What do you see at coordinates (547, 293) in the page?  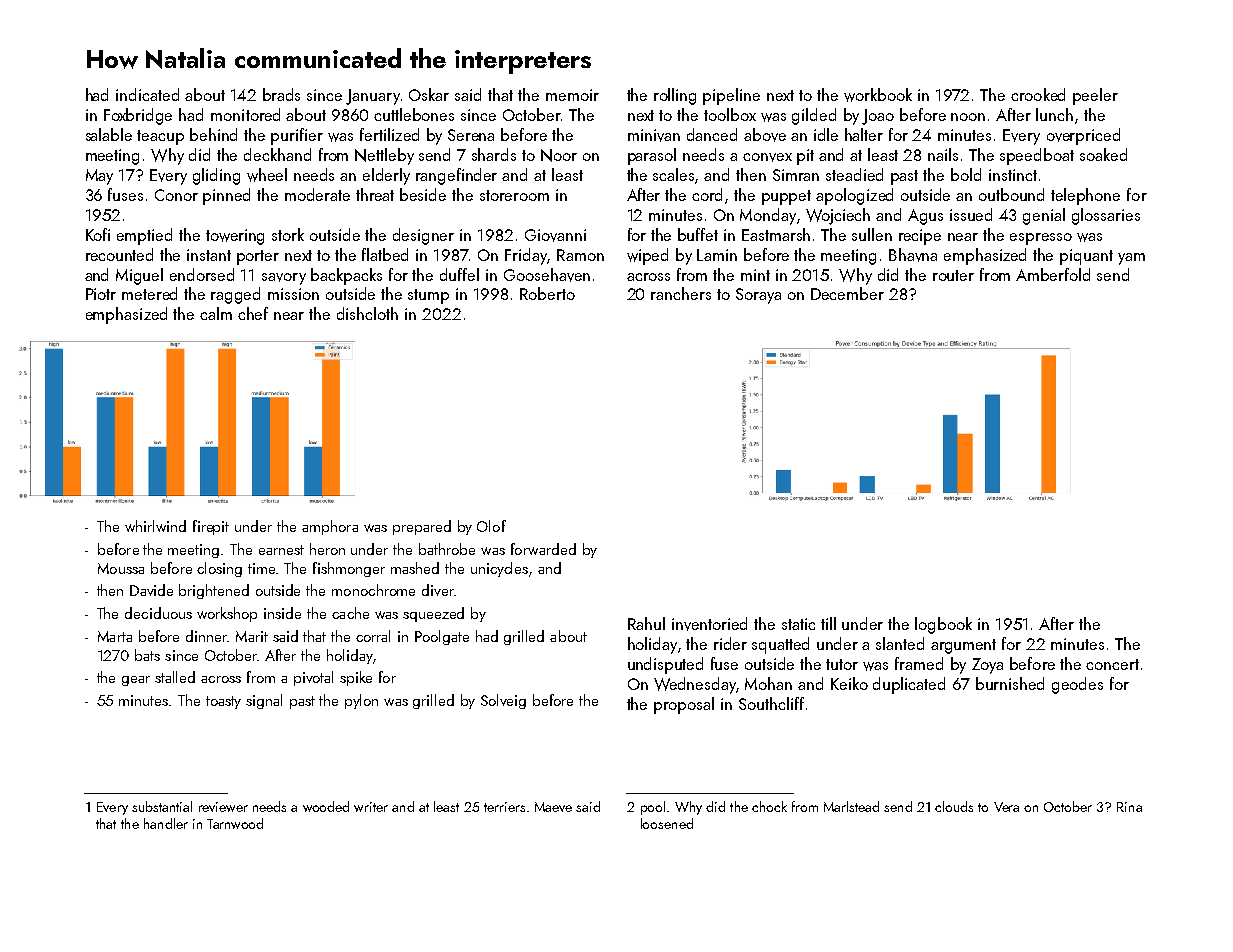 I see `Roberto` at bounding box center [547, 293].
